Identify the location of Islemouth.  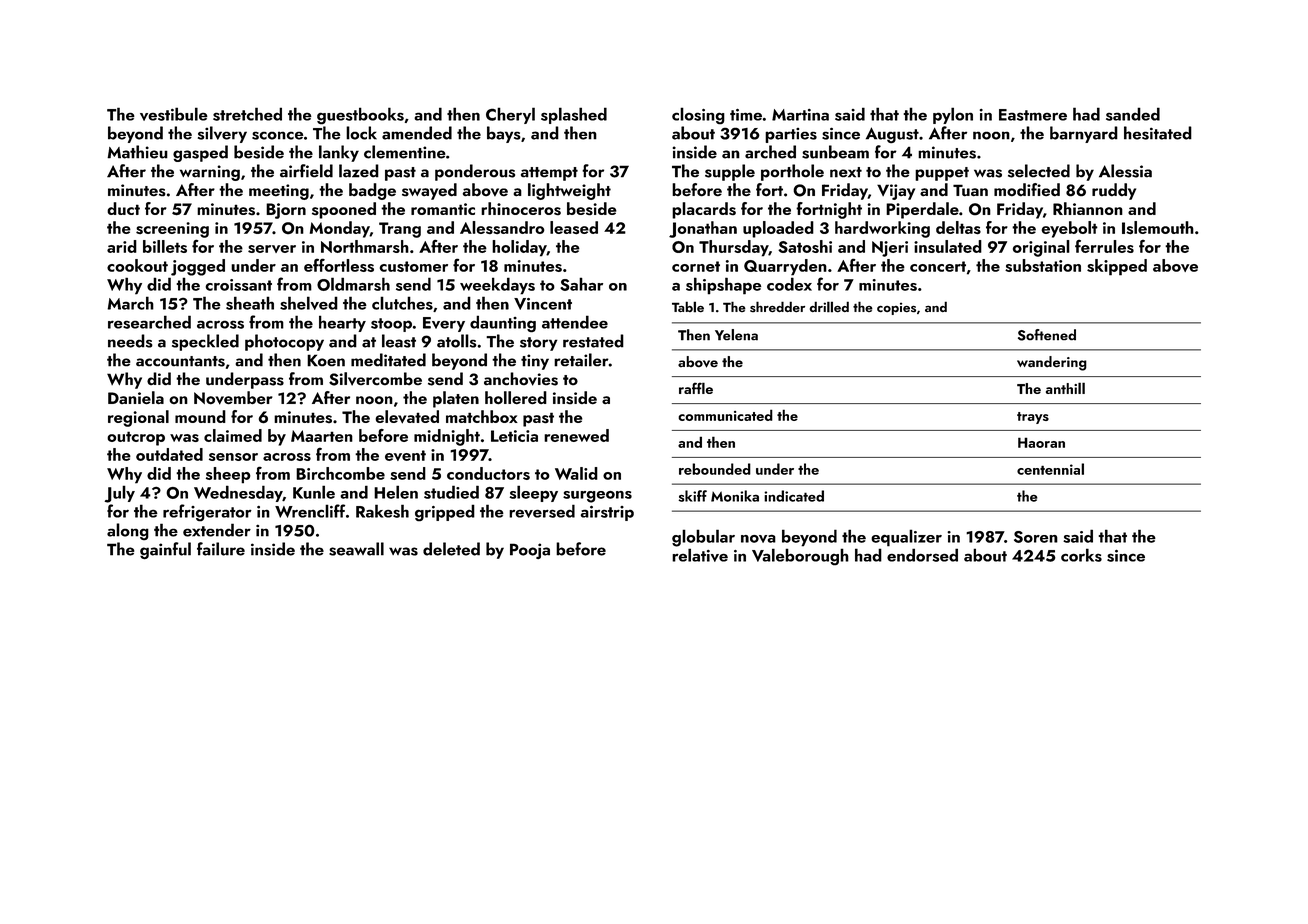
(1158, 227).
